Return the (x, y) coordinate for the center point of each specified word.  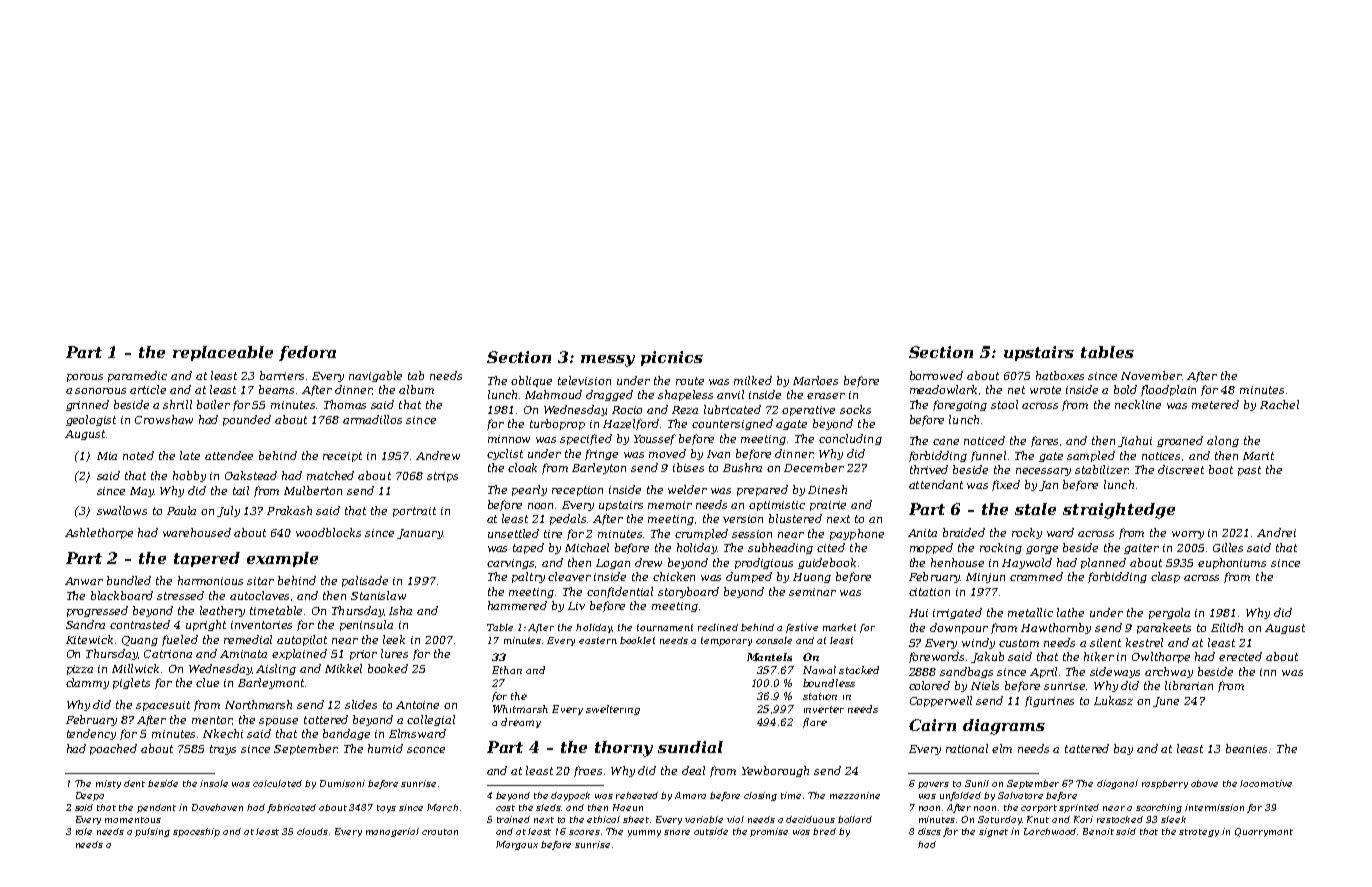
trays (223, 750)
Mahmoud (553, 394)
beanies (1248, 748)
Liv (576, 606)
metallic (1030, 612)
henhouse (957, 562)
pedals (569, 519)
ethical (603, 819)
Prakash (289, 510)
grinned (87, 405)
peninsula (366, 625)
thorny (624, 749)
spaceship (196, 832)
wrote (1045, 390)
